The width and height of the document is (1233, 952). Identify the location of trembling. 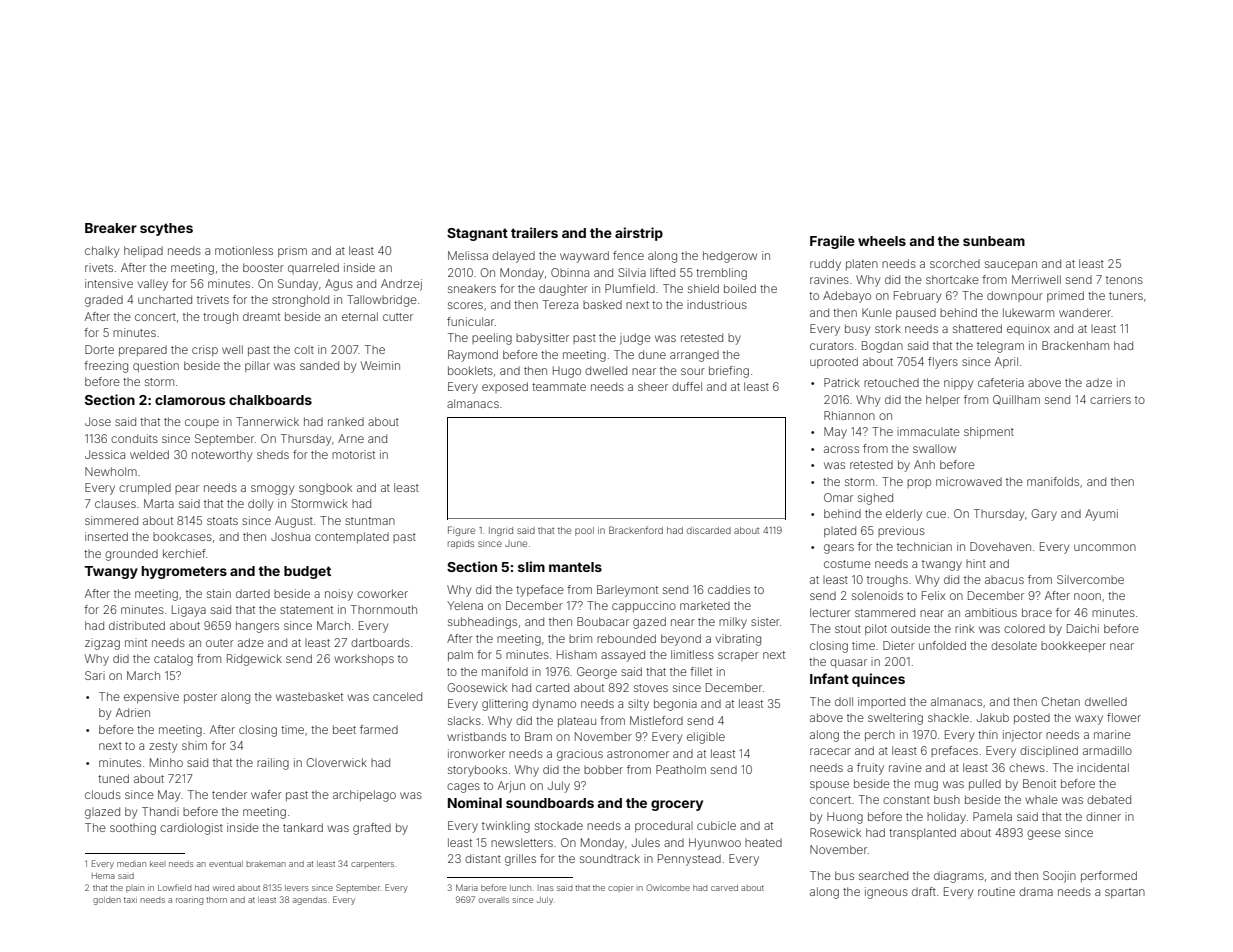
(721, 274).
